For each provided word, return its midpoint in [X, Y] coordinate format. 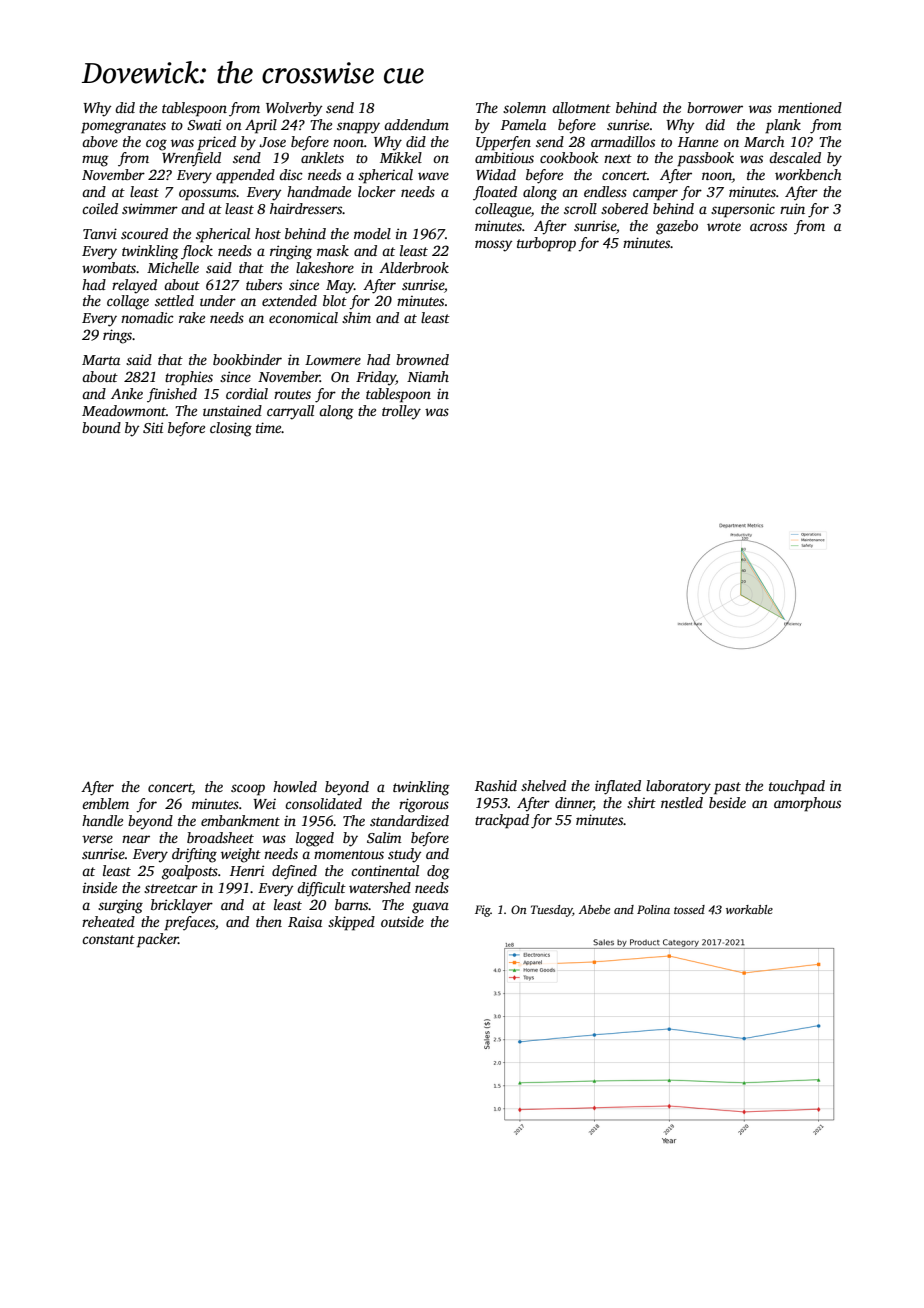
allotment [581, 107]
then [269, 921]
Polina [653, 909]
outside [402, 921]
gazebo [677, 227]
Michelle [173, 267]
